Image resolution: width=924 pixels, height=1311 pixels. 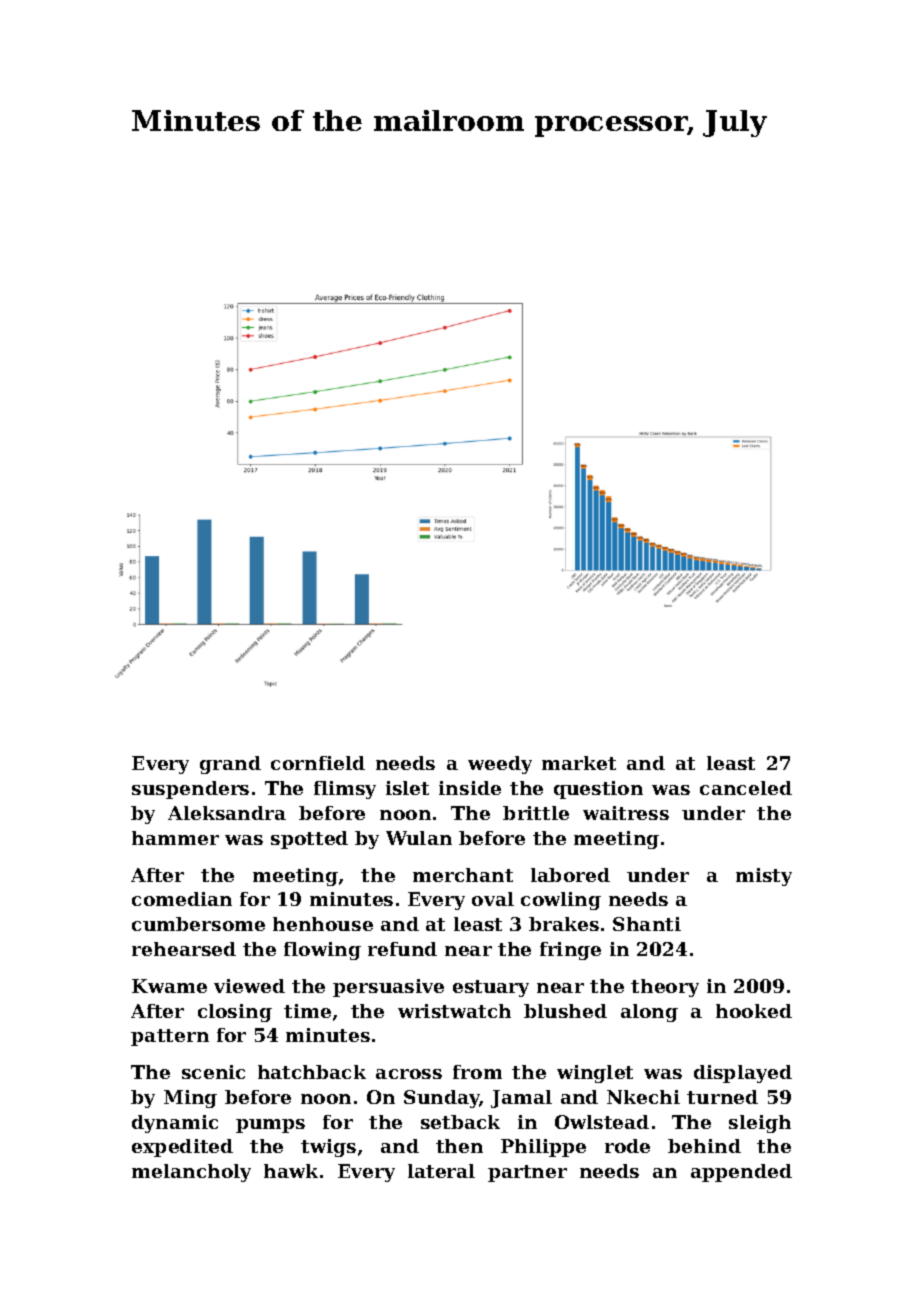 I want to click on melancholy, so click(x=191, y=1173).
